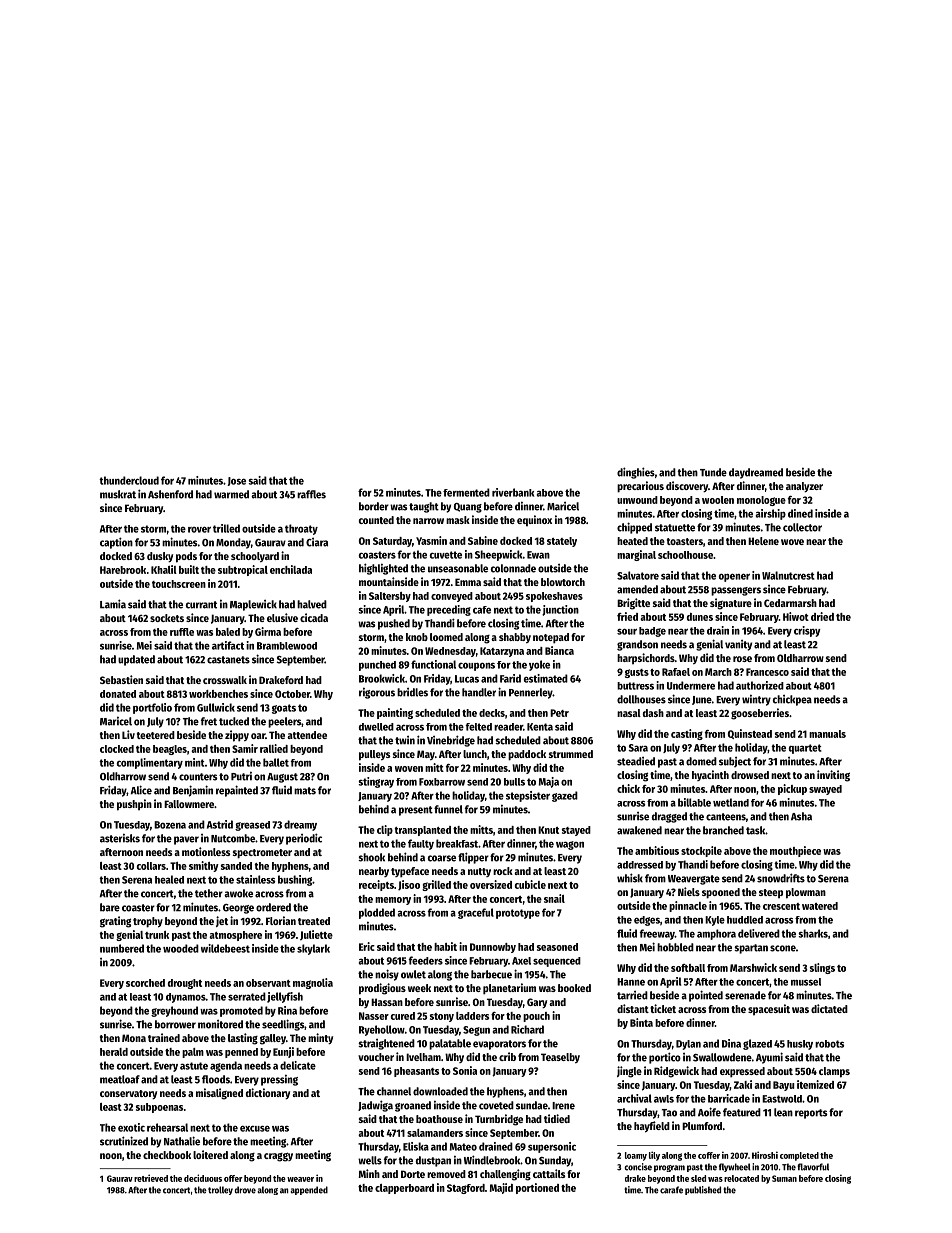  I want to click on fermented, so click(466, 492).
